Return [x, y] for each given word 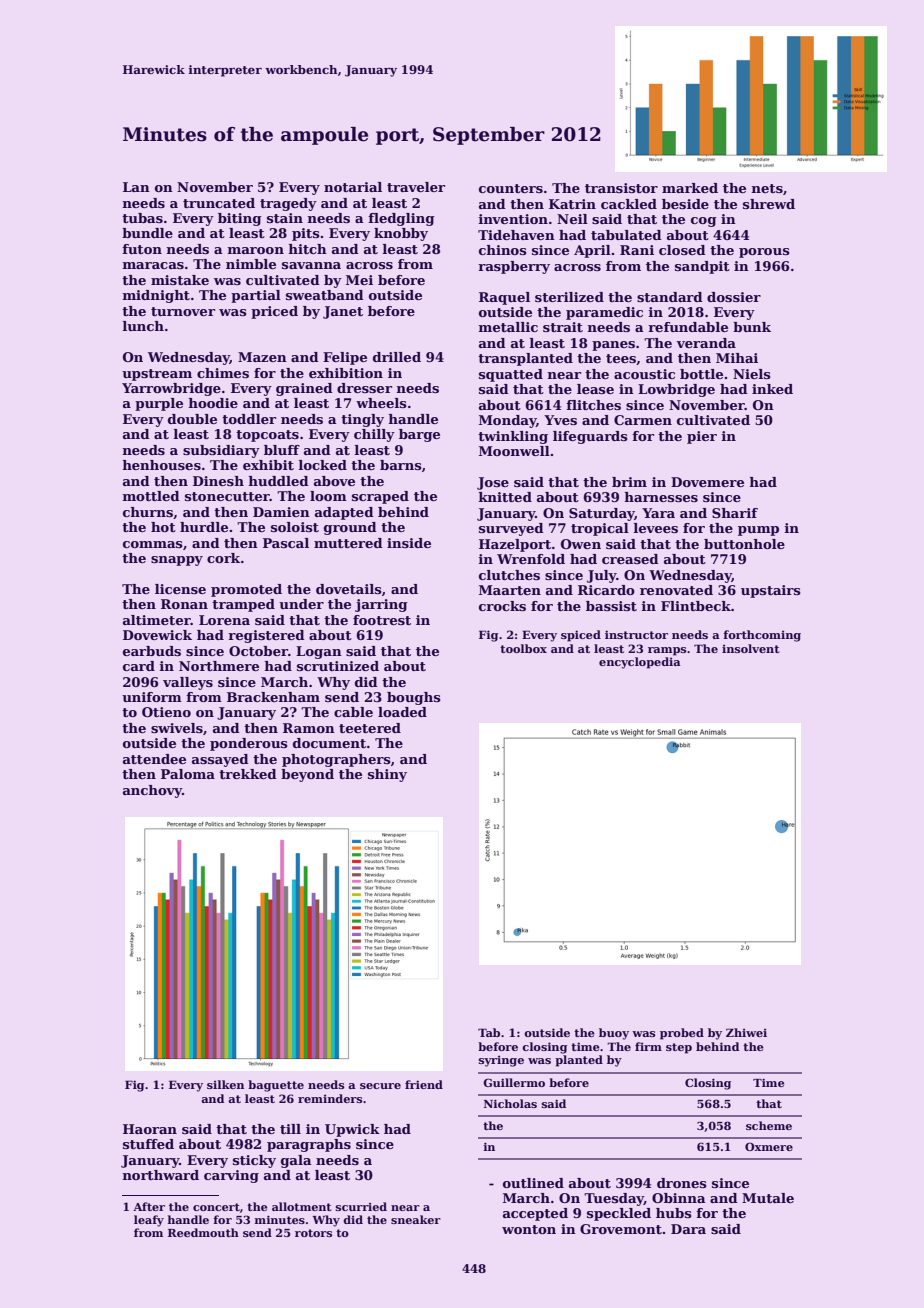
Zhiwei [746, 1032]
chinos [503, 250]
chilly [374, 435]
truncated [219, 203]
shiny [387, 775]
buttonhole [744, 544]
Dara [688, 1229]
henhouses [161, 465]
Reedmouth [203, 1232]
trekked [248, 774]
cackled [629, 204]
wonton [529, 1229]
